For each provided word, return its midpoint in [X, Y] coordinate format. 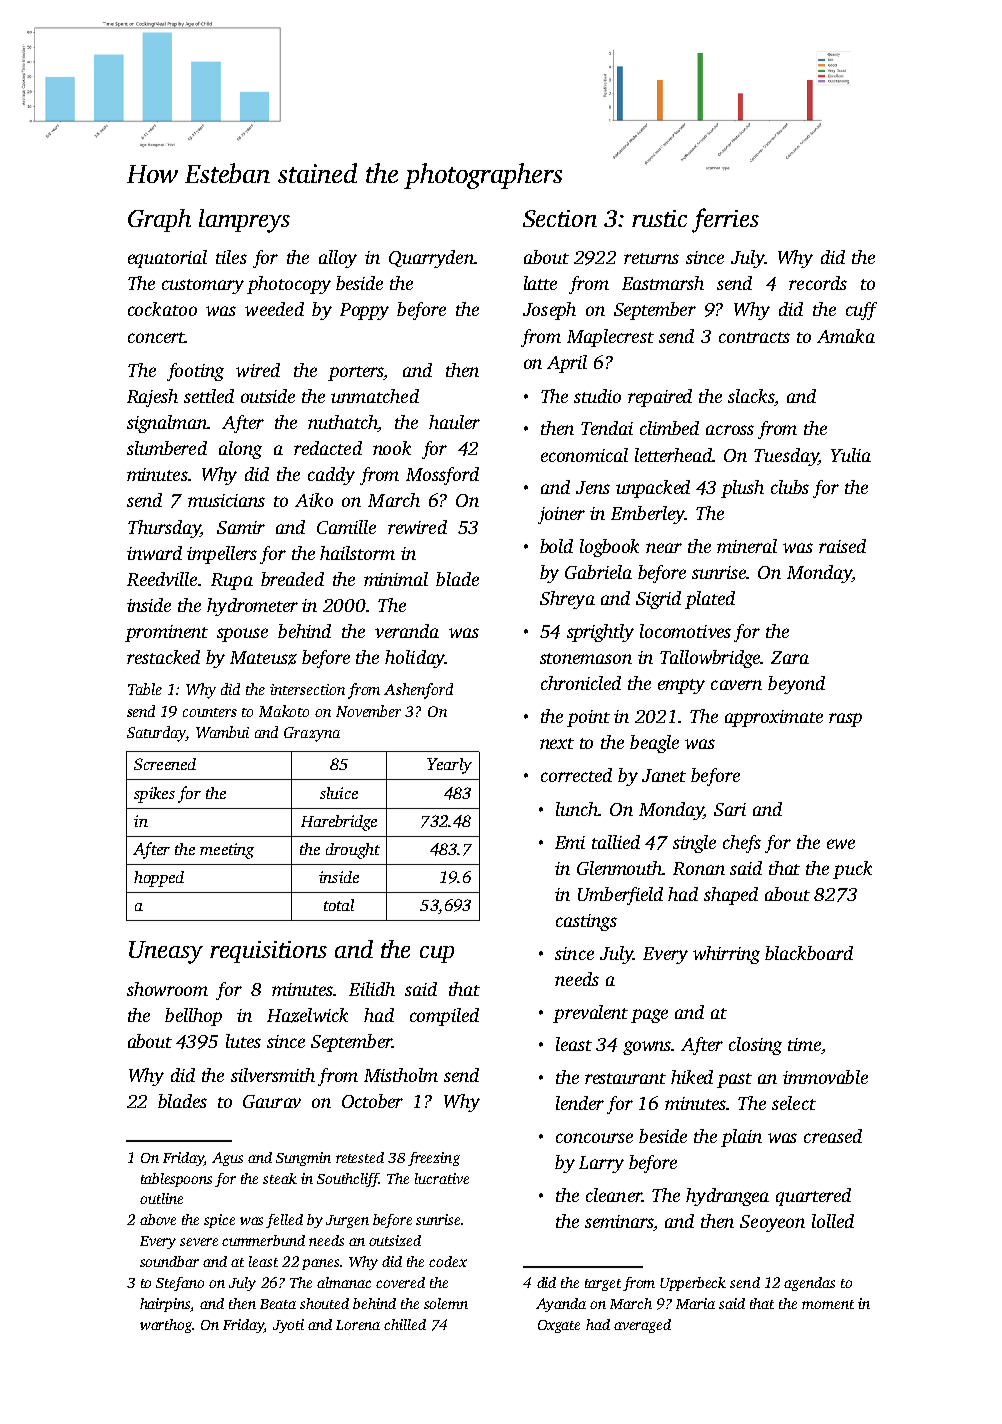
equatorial [167, 259]
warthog [166, 1326]
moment [828, 1304]
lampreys [244, 221]
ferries [725, 220]
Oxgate [559, 1326]
